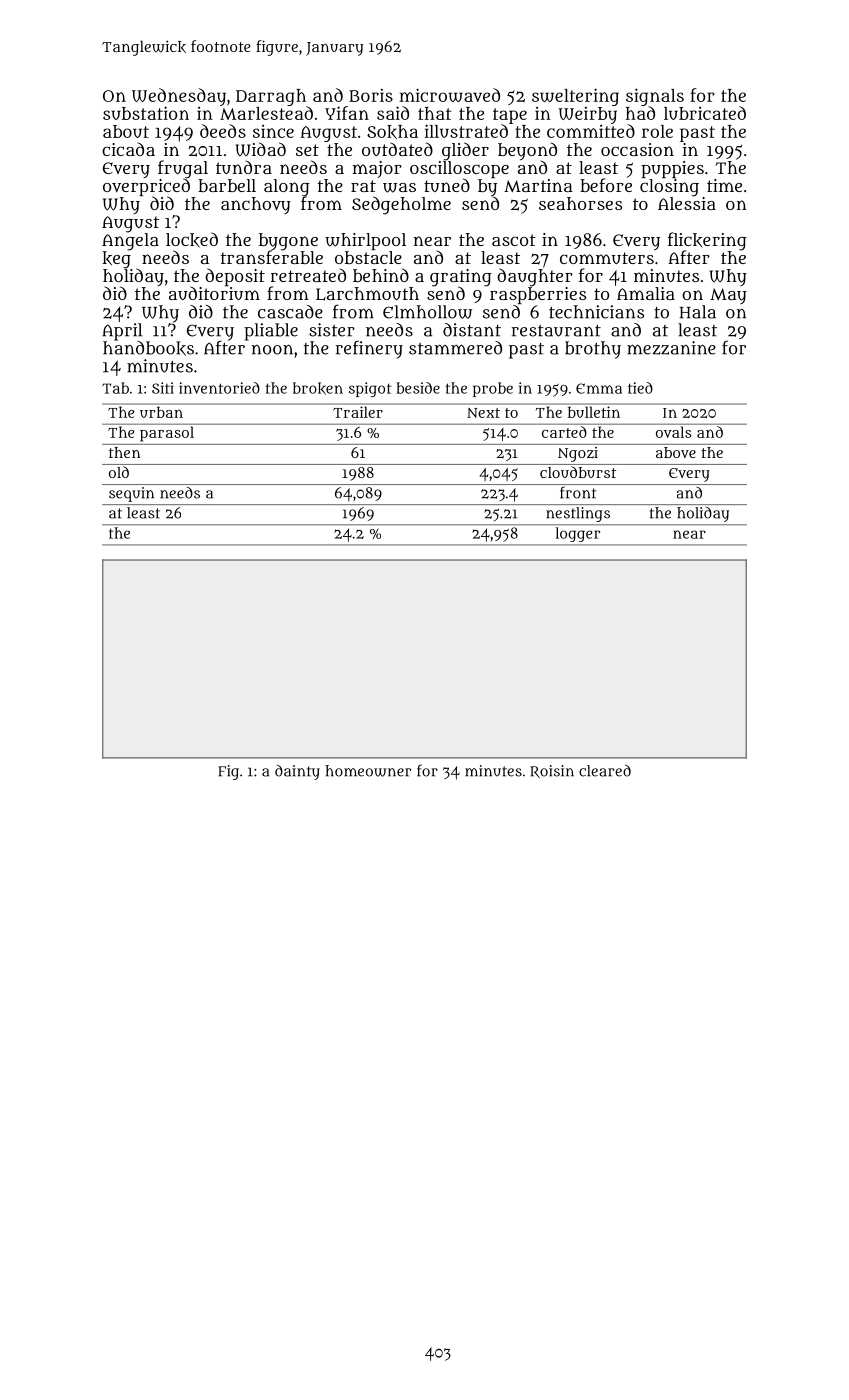 This screenshot has width=849, height=1400. What do you see at coordinates (637, 149) in the screenshot?
I see `occasion` at bounding box center [637, 149].
